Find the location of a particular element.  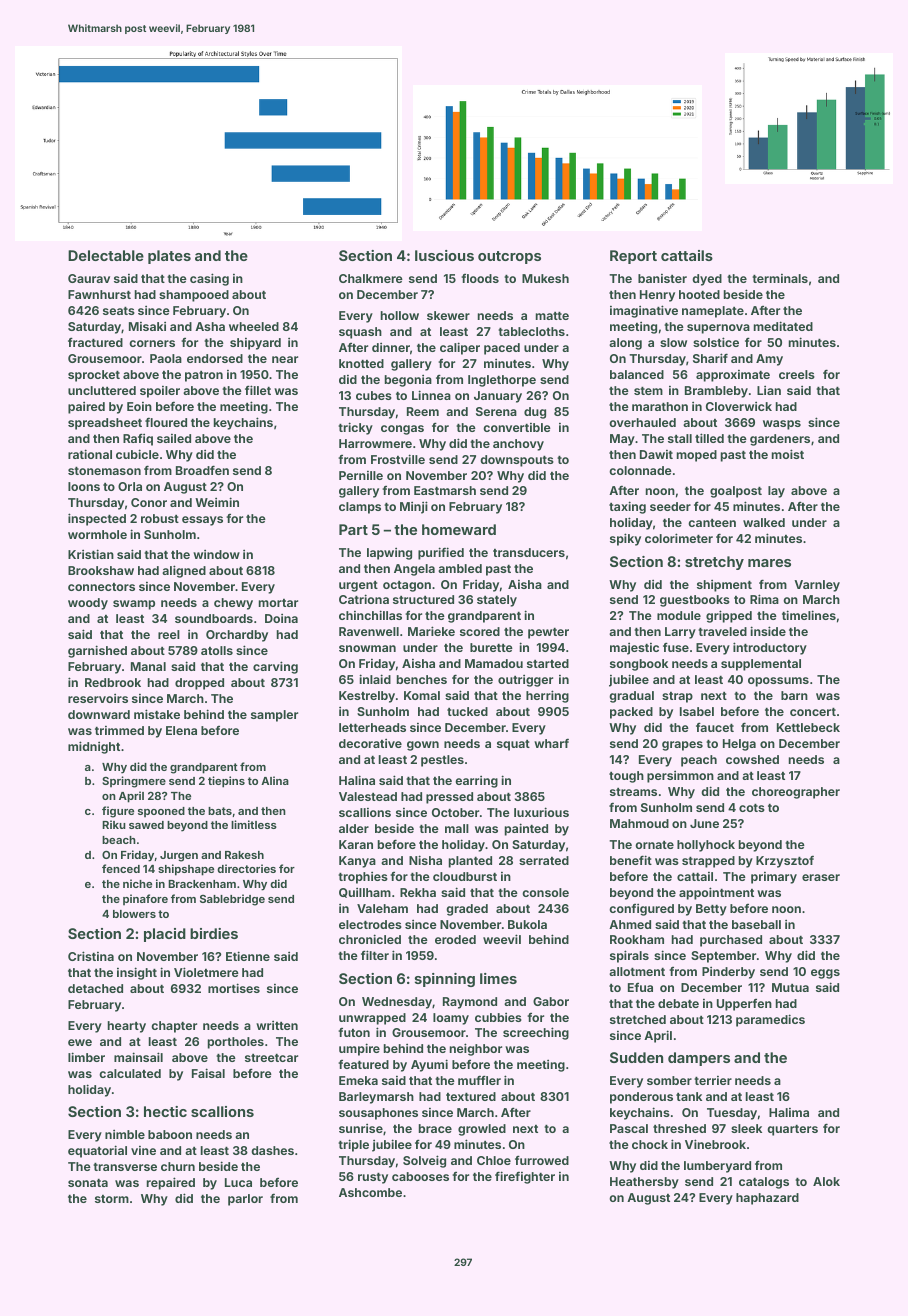

Ashcombe is located at coordinates (370, 1192).
